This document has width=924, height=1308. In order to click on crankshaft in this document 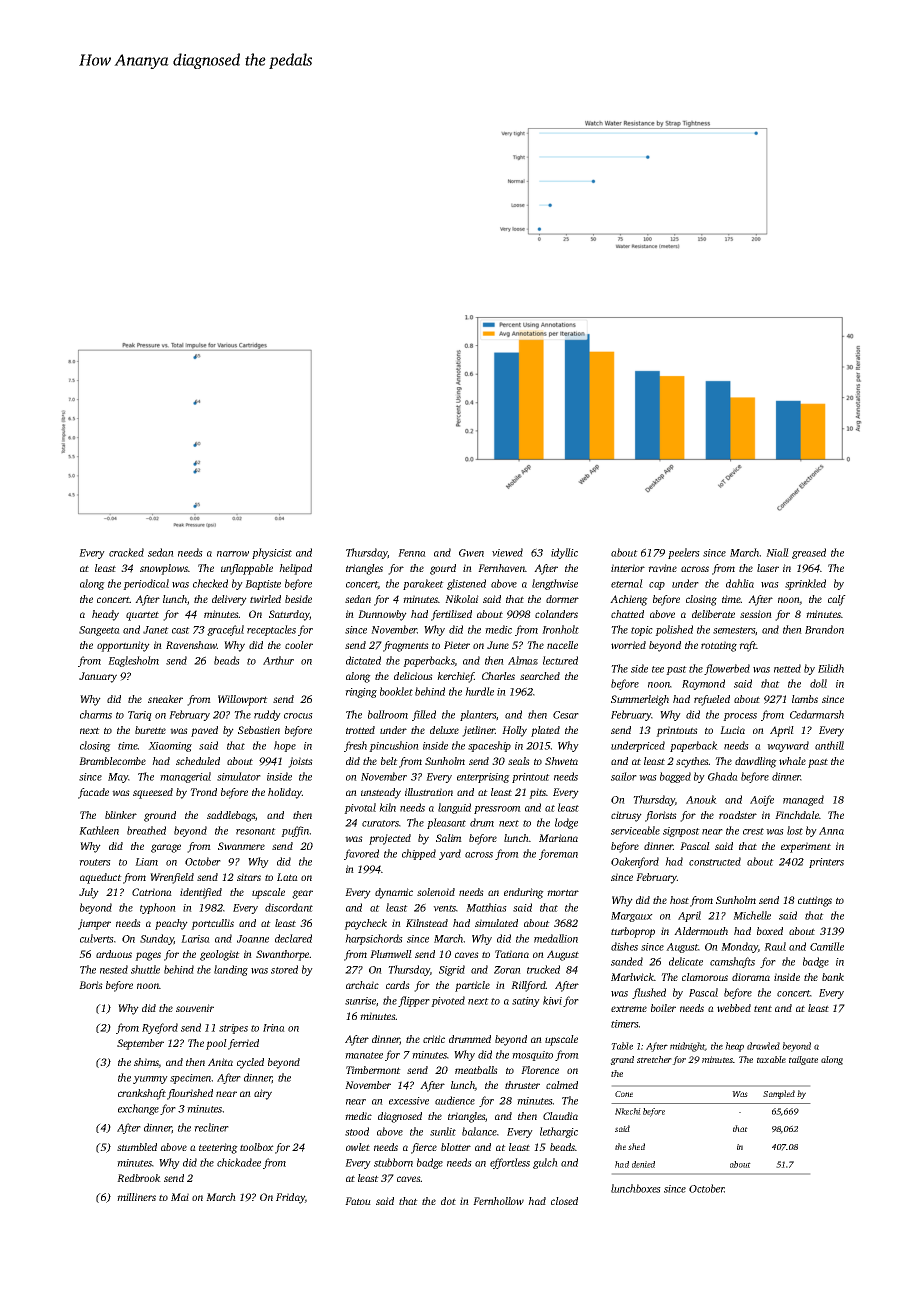, I will do `click(142, 1094)`.
